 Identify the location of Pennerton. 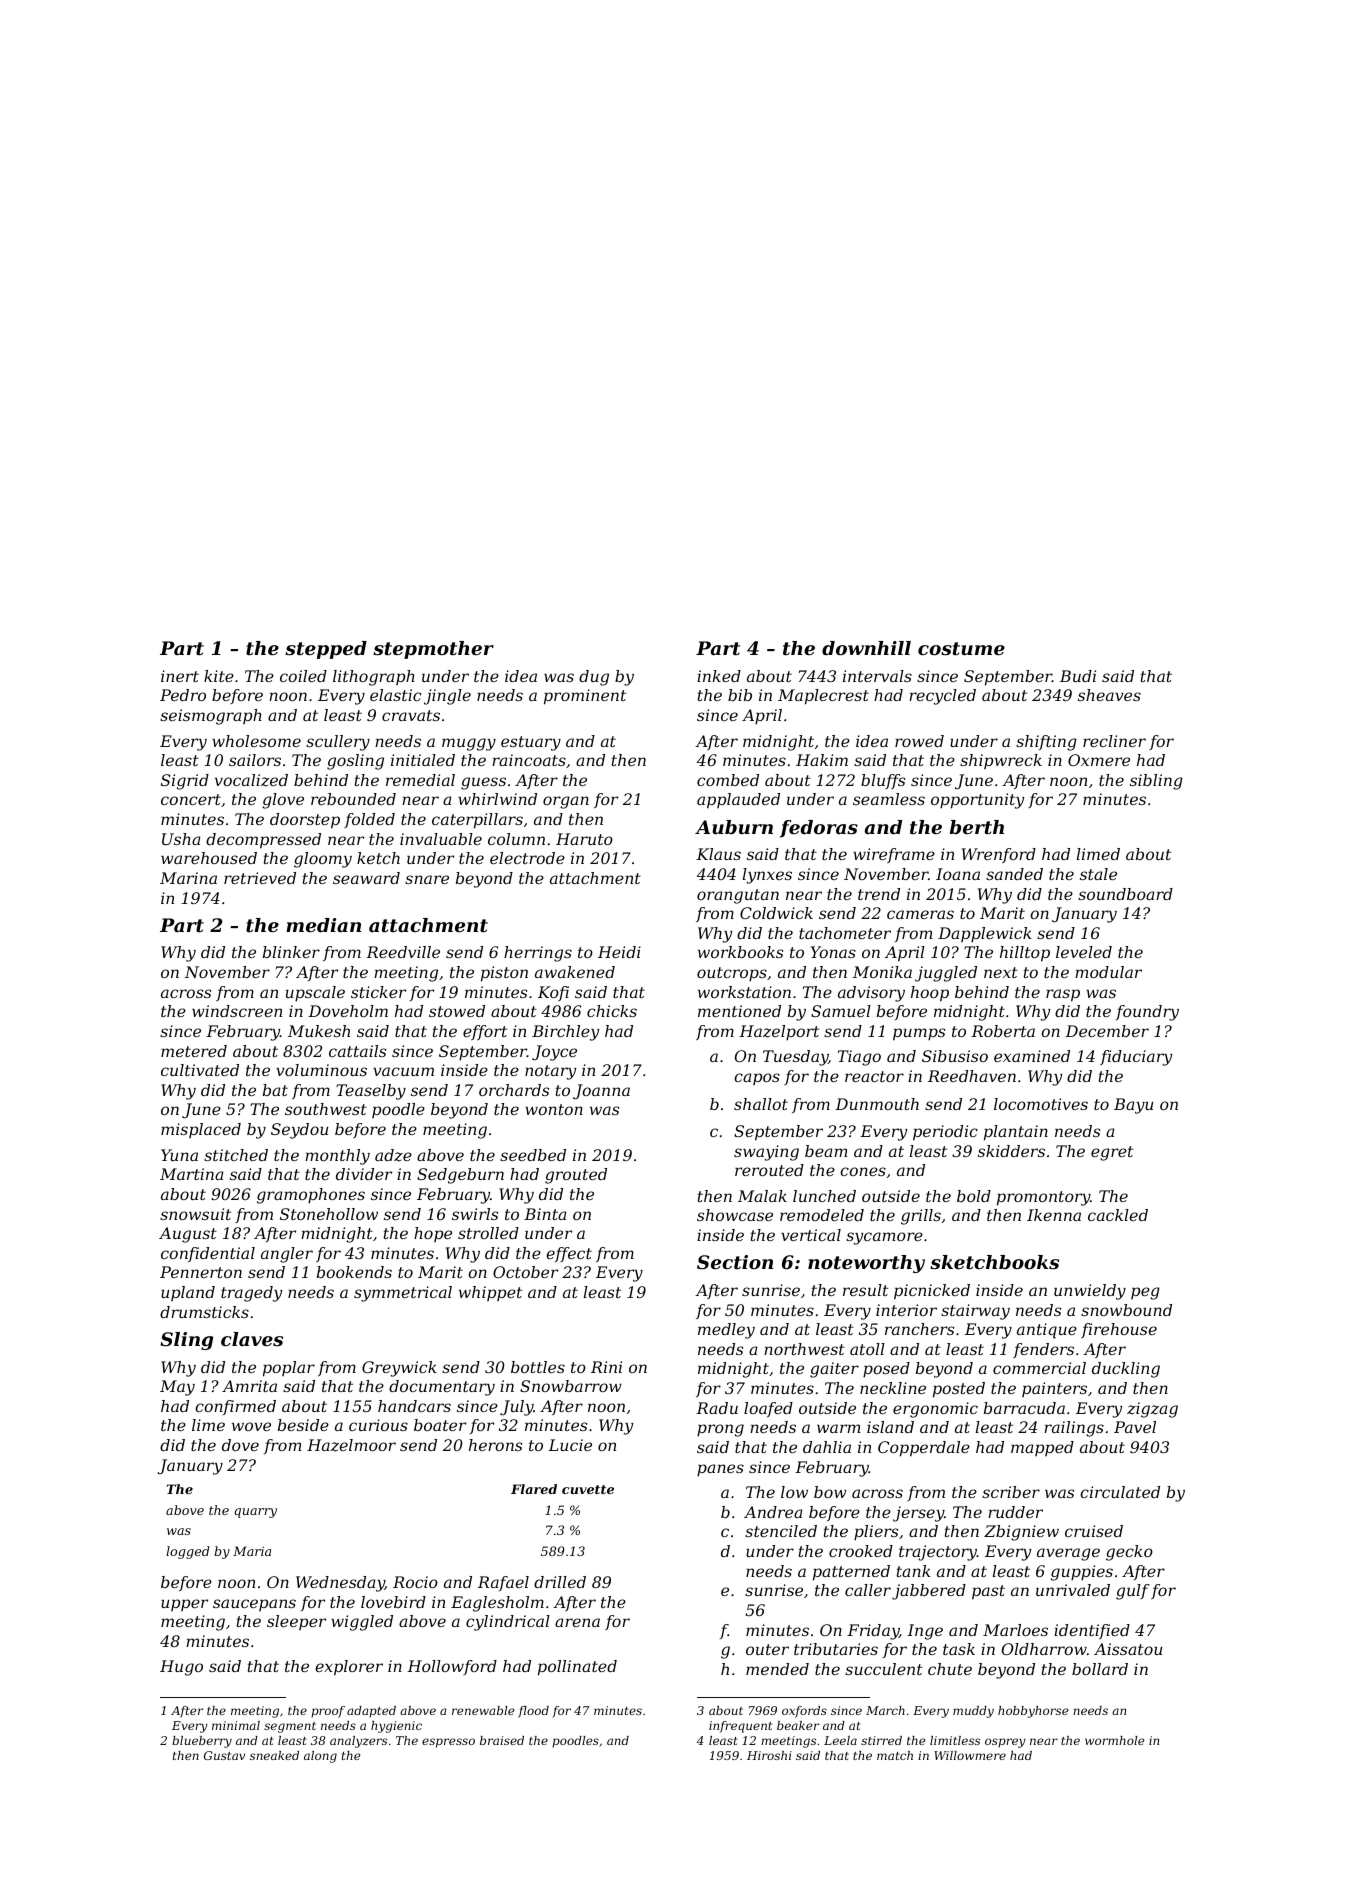
(201, 1272).
